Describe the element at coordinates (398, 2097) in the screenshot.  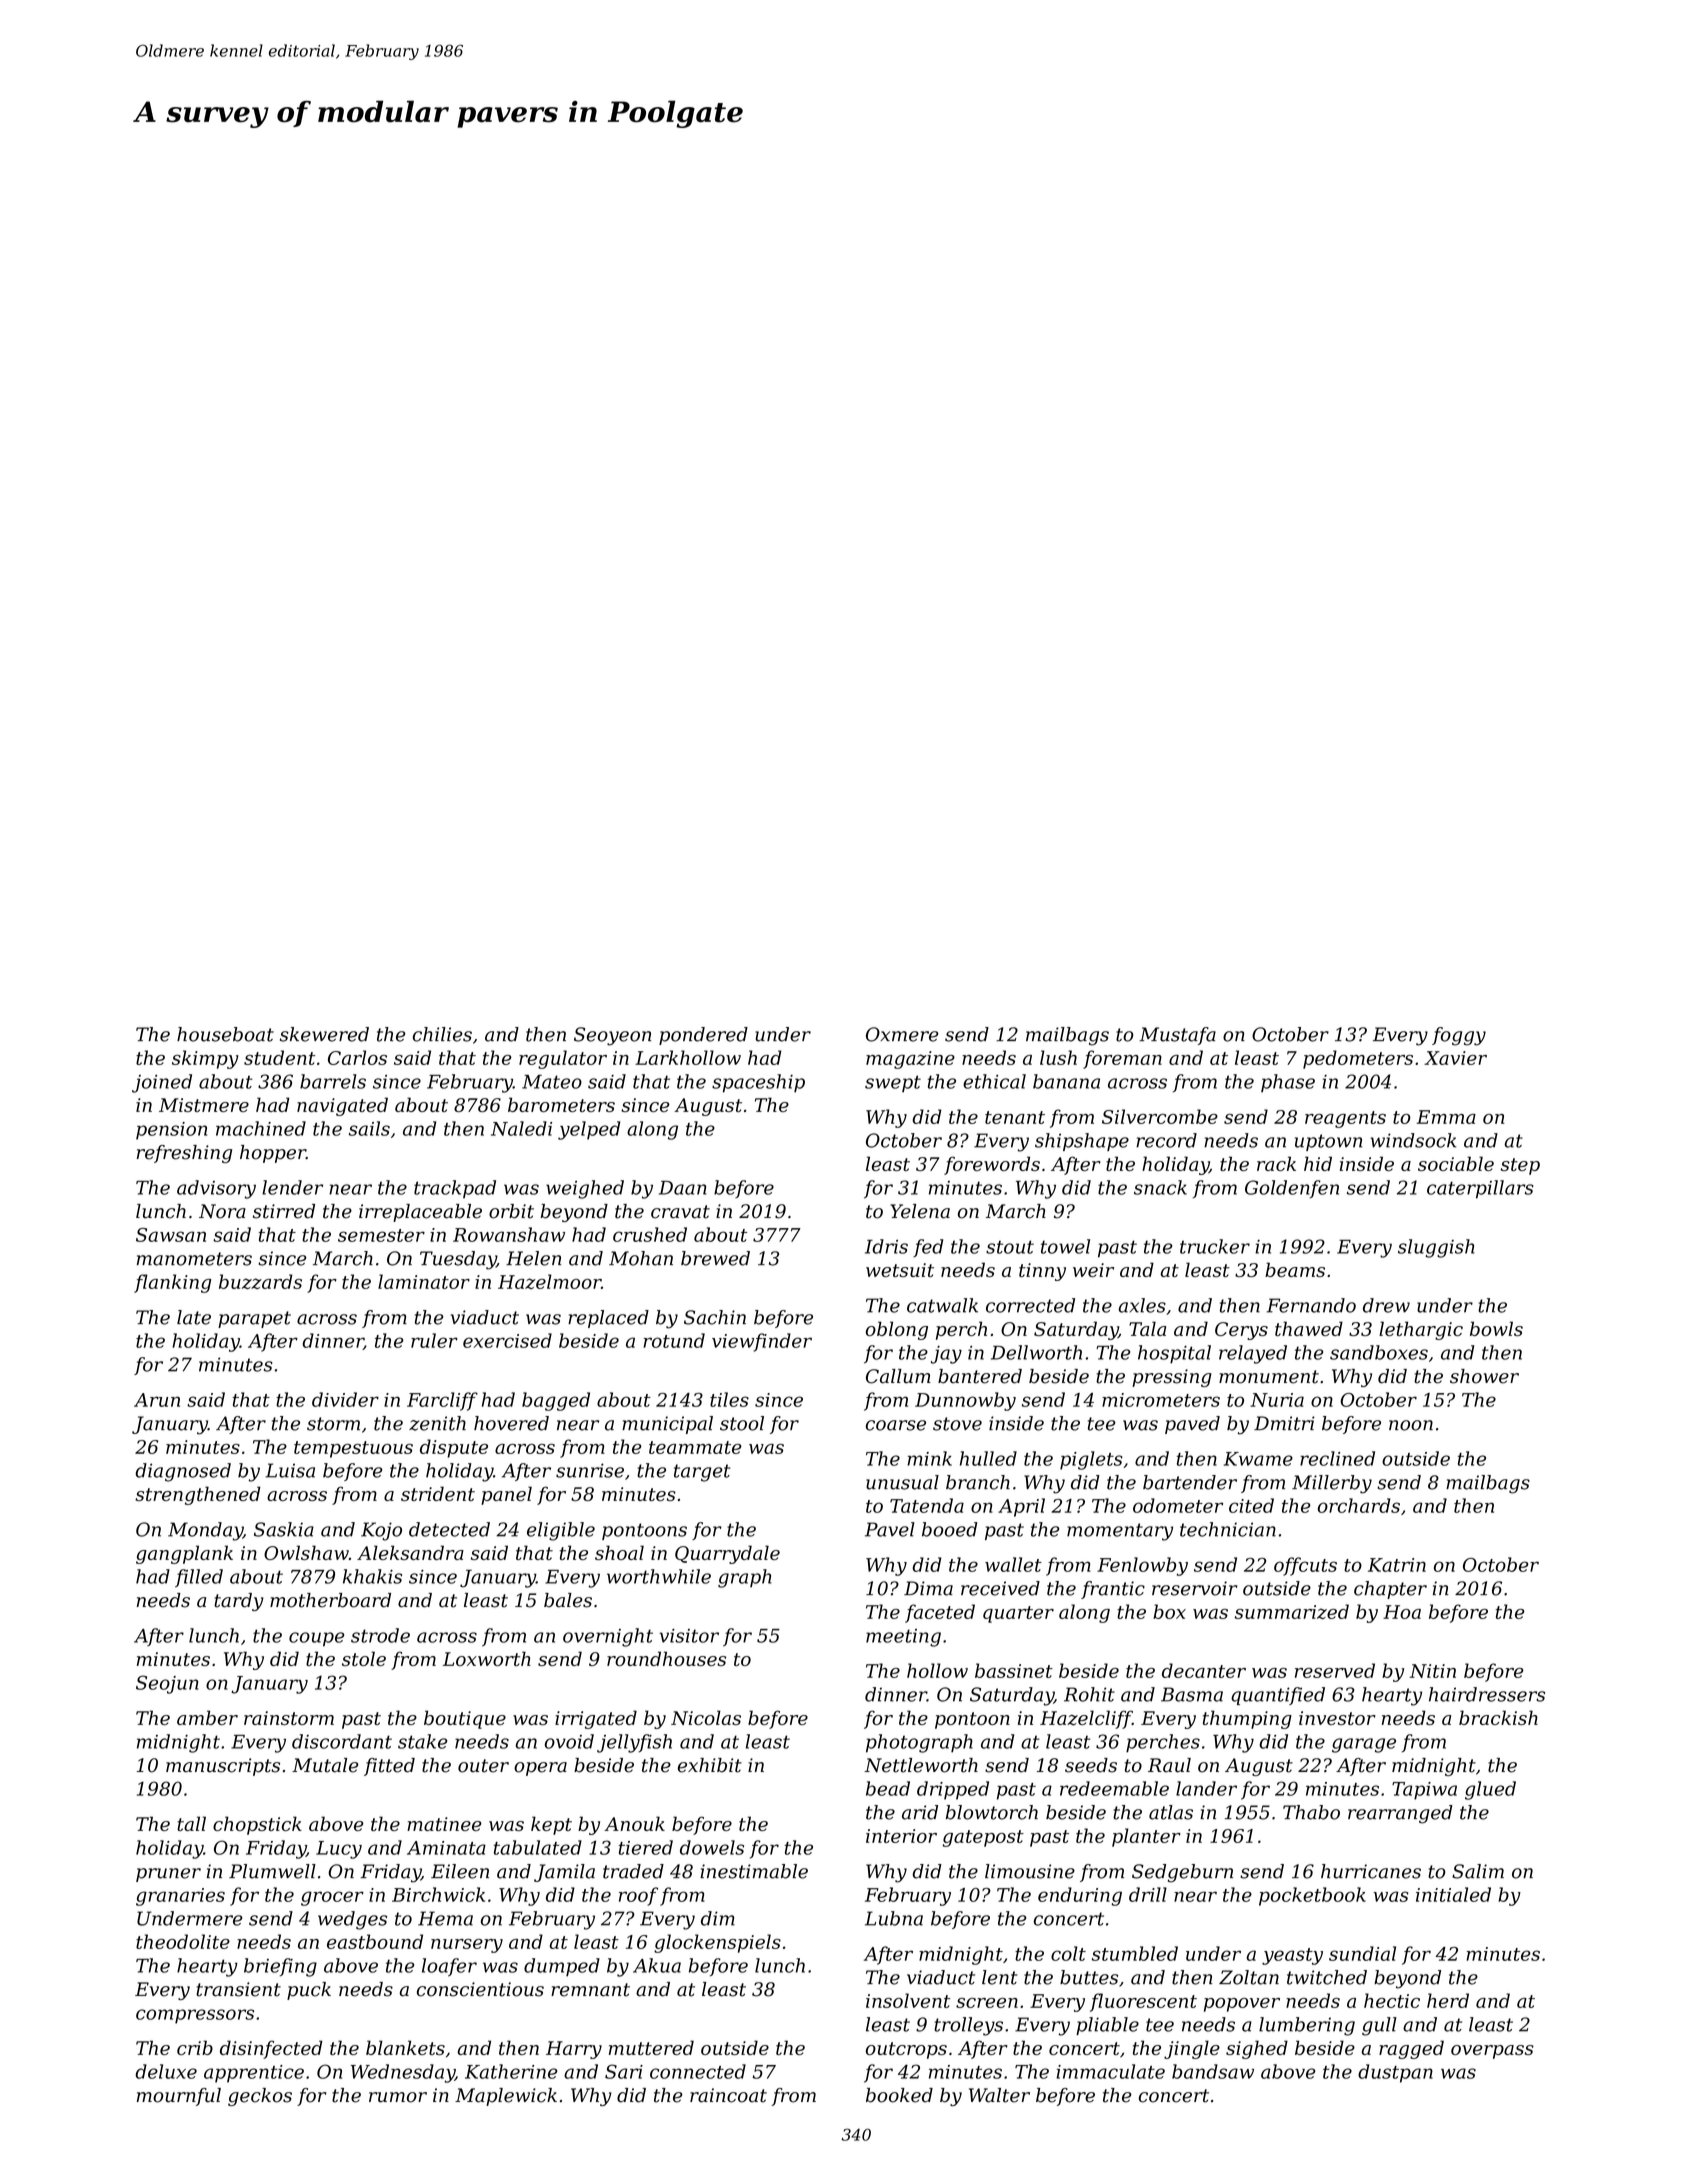
I see `rumor` at that location.
